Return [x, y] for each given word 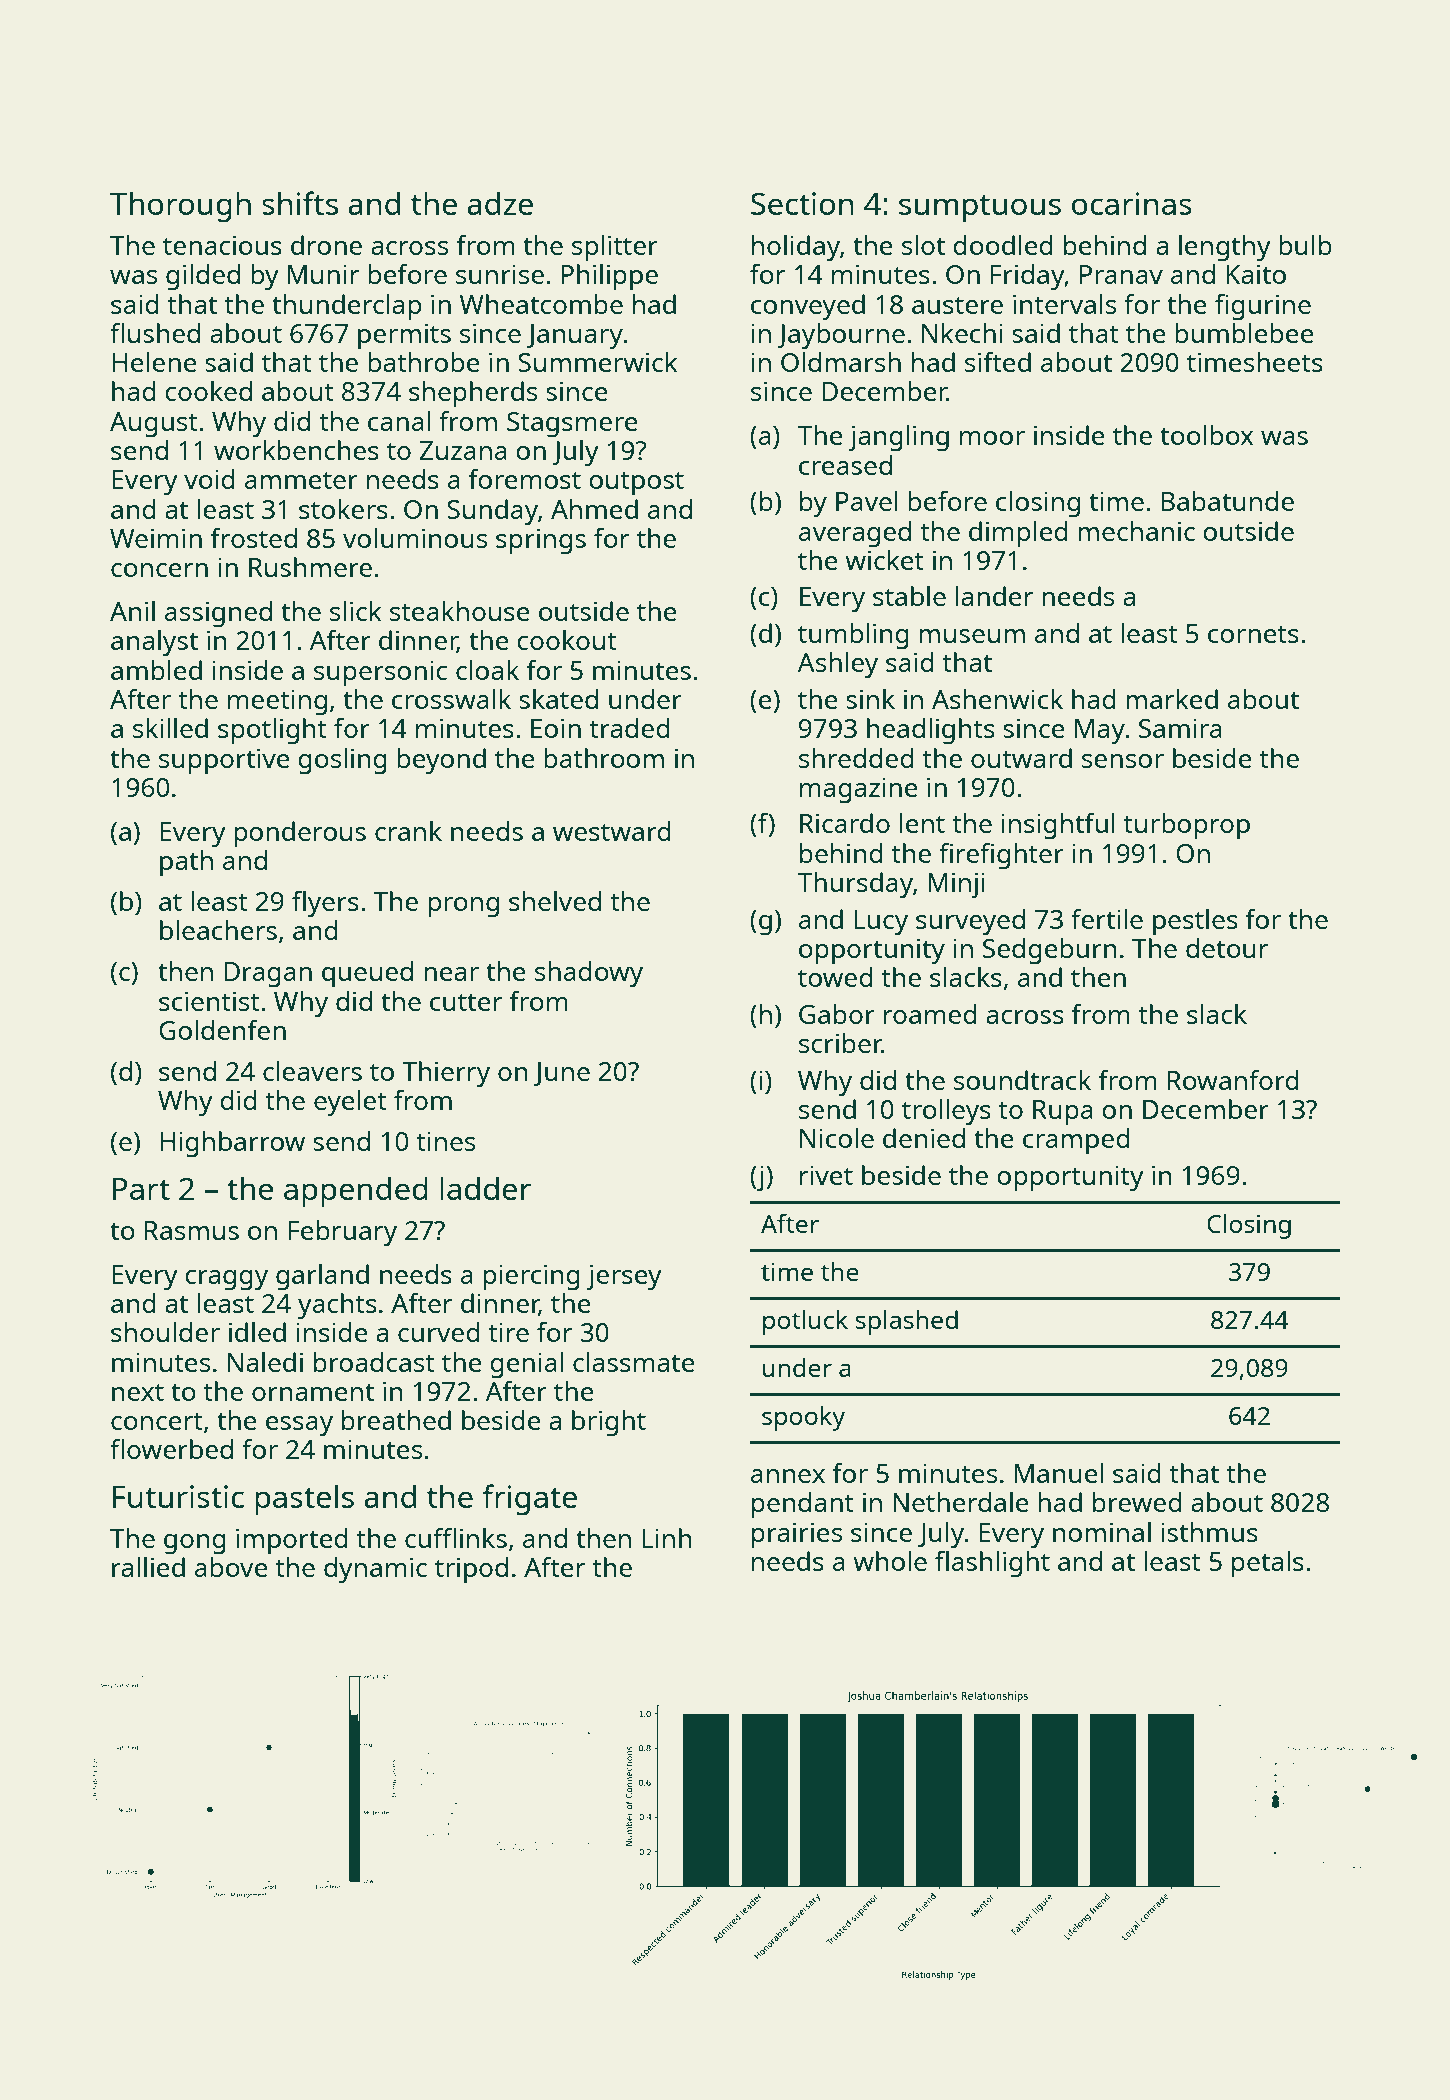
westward [612, 831]
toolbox [1207, 435]
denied [924, 1138]
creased [845, 465]
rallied [148, 1567]
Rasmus [192, 1230]
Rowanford [1233, 1080]
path [186, 863]
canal [399, 421]
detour [1227, 948]
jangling [899, 438]
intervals [1064, 304]
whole [890, 1561]
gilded [203, 277]
